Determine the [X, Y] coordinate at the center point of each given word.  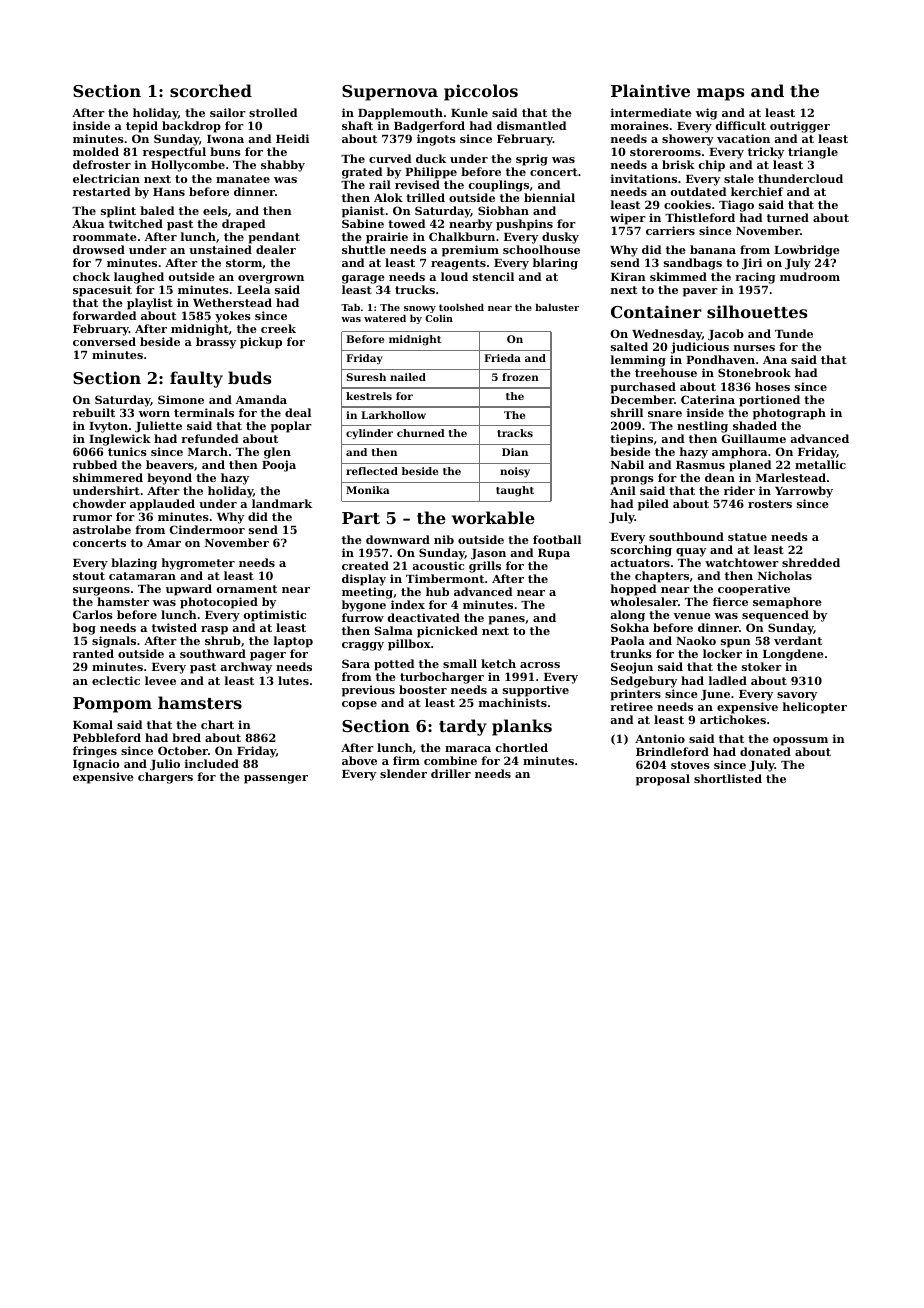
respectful [174, 153]
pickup [261, 343]
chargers [165, 778]
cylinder [369, 434]
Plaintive [650, 90]
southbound [686, 536]
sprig [532, 160]
